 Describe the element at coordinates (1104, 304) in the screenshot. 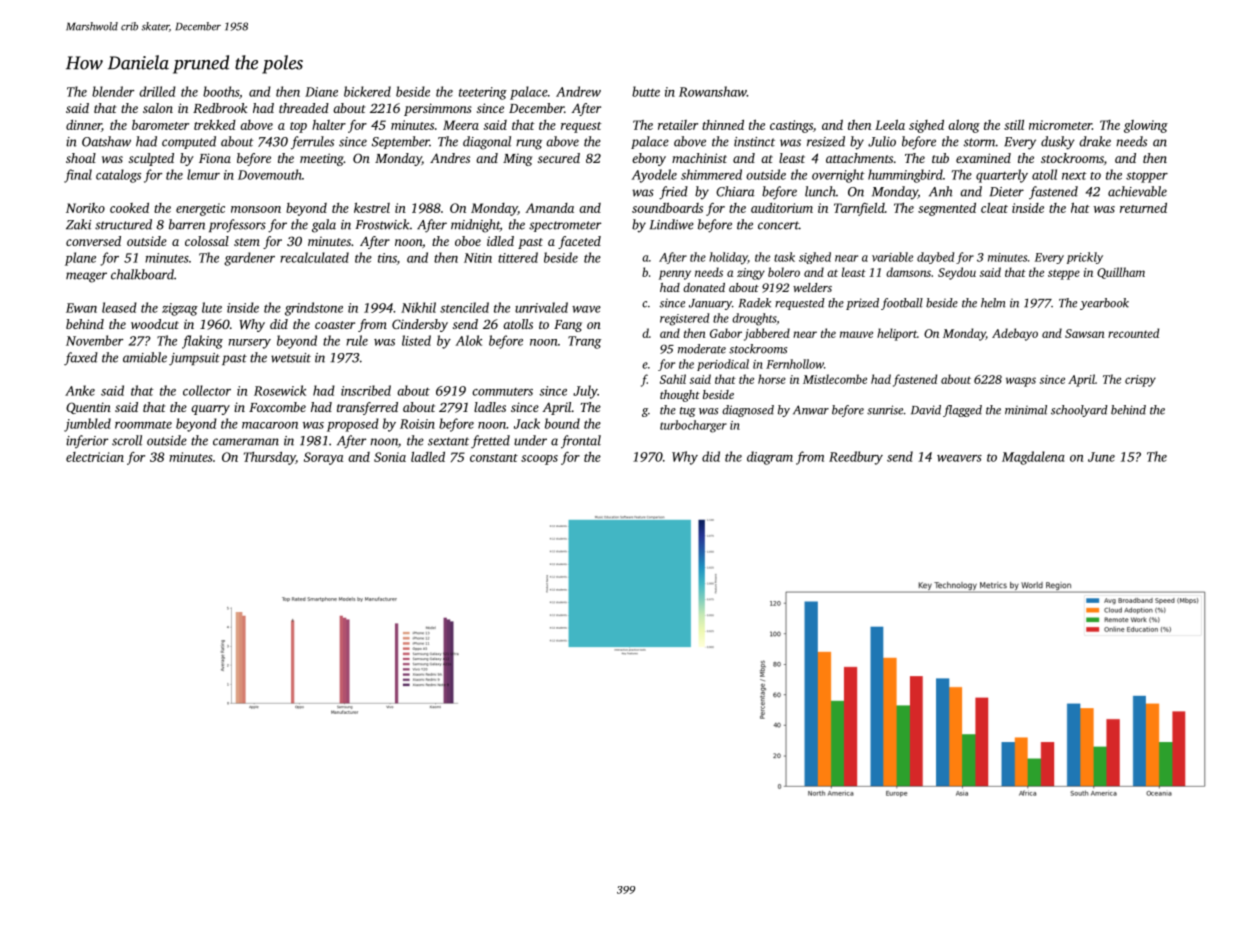

I see `yearbook` at that location.
